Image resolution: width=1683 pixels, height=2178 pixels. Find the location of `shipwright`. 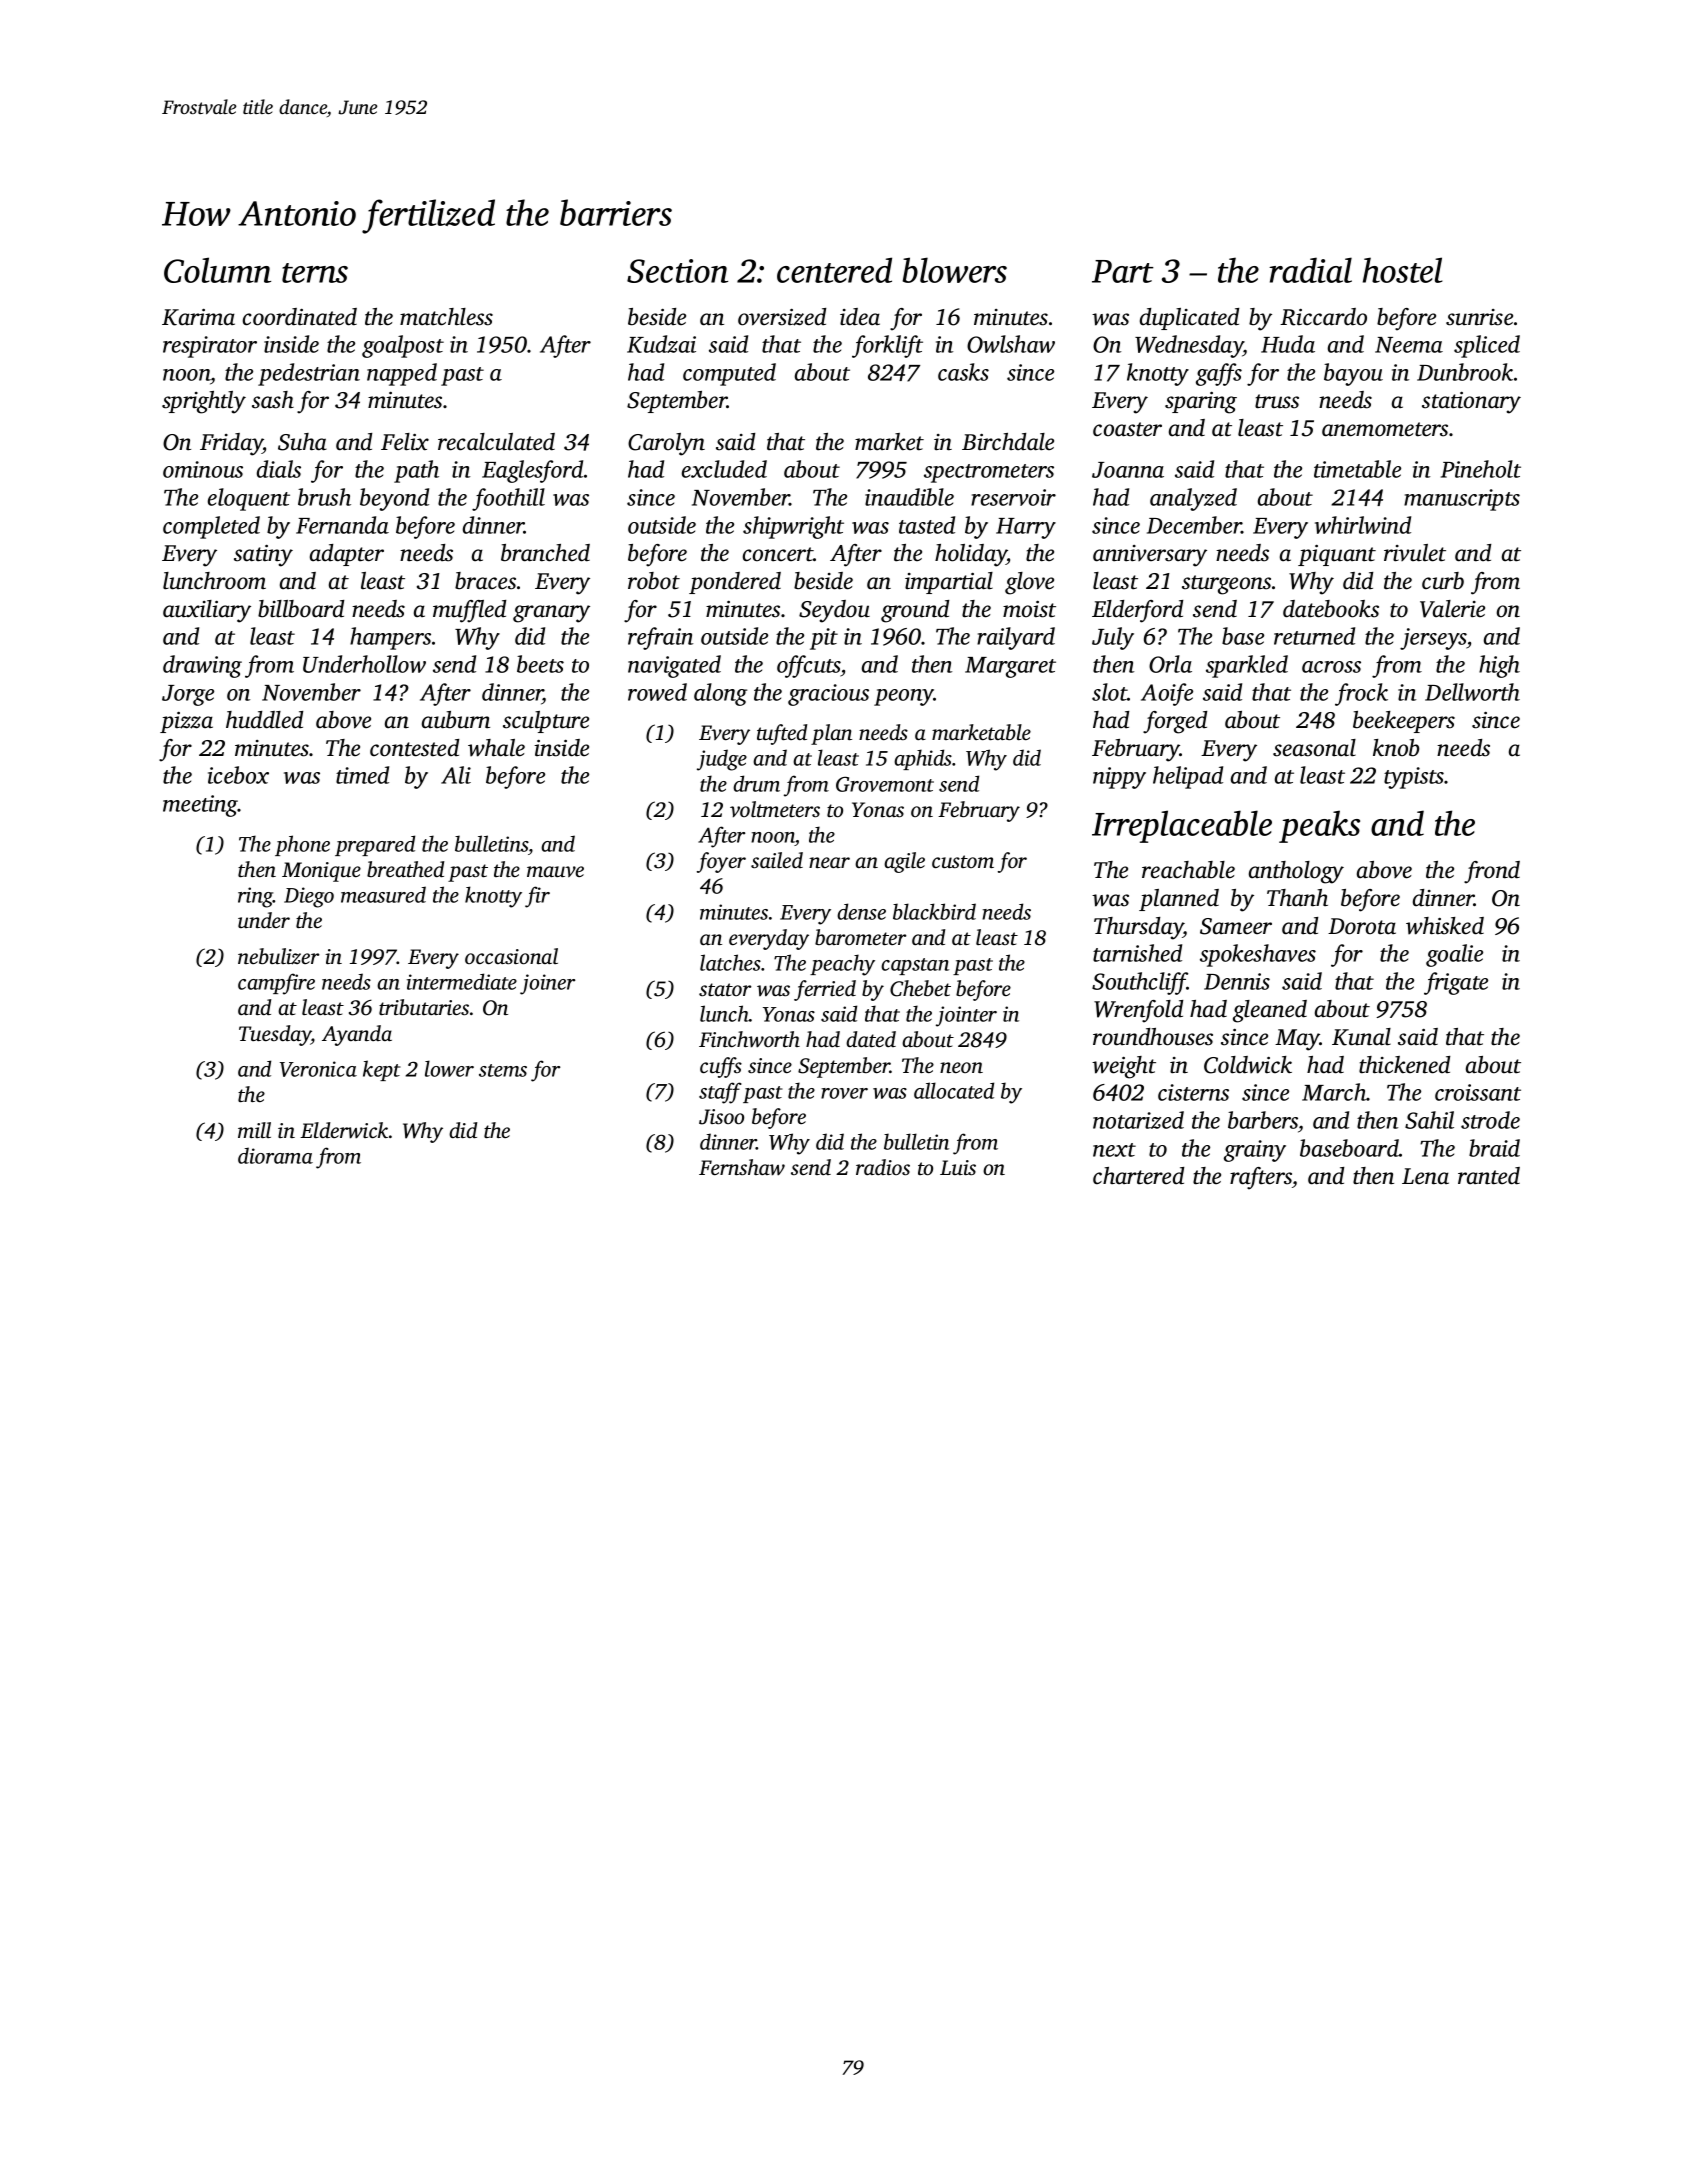

shipwright is located at coordinates (793, 527).
